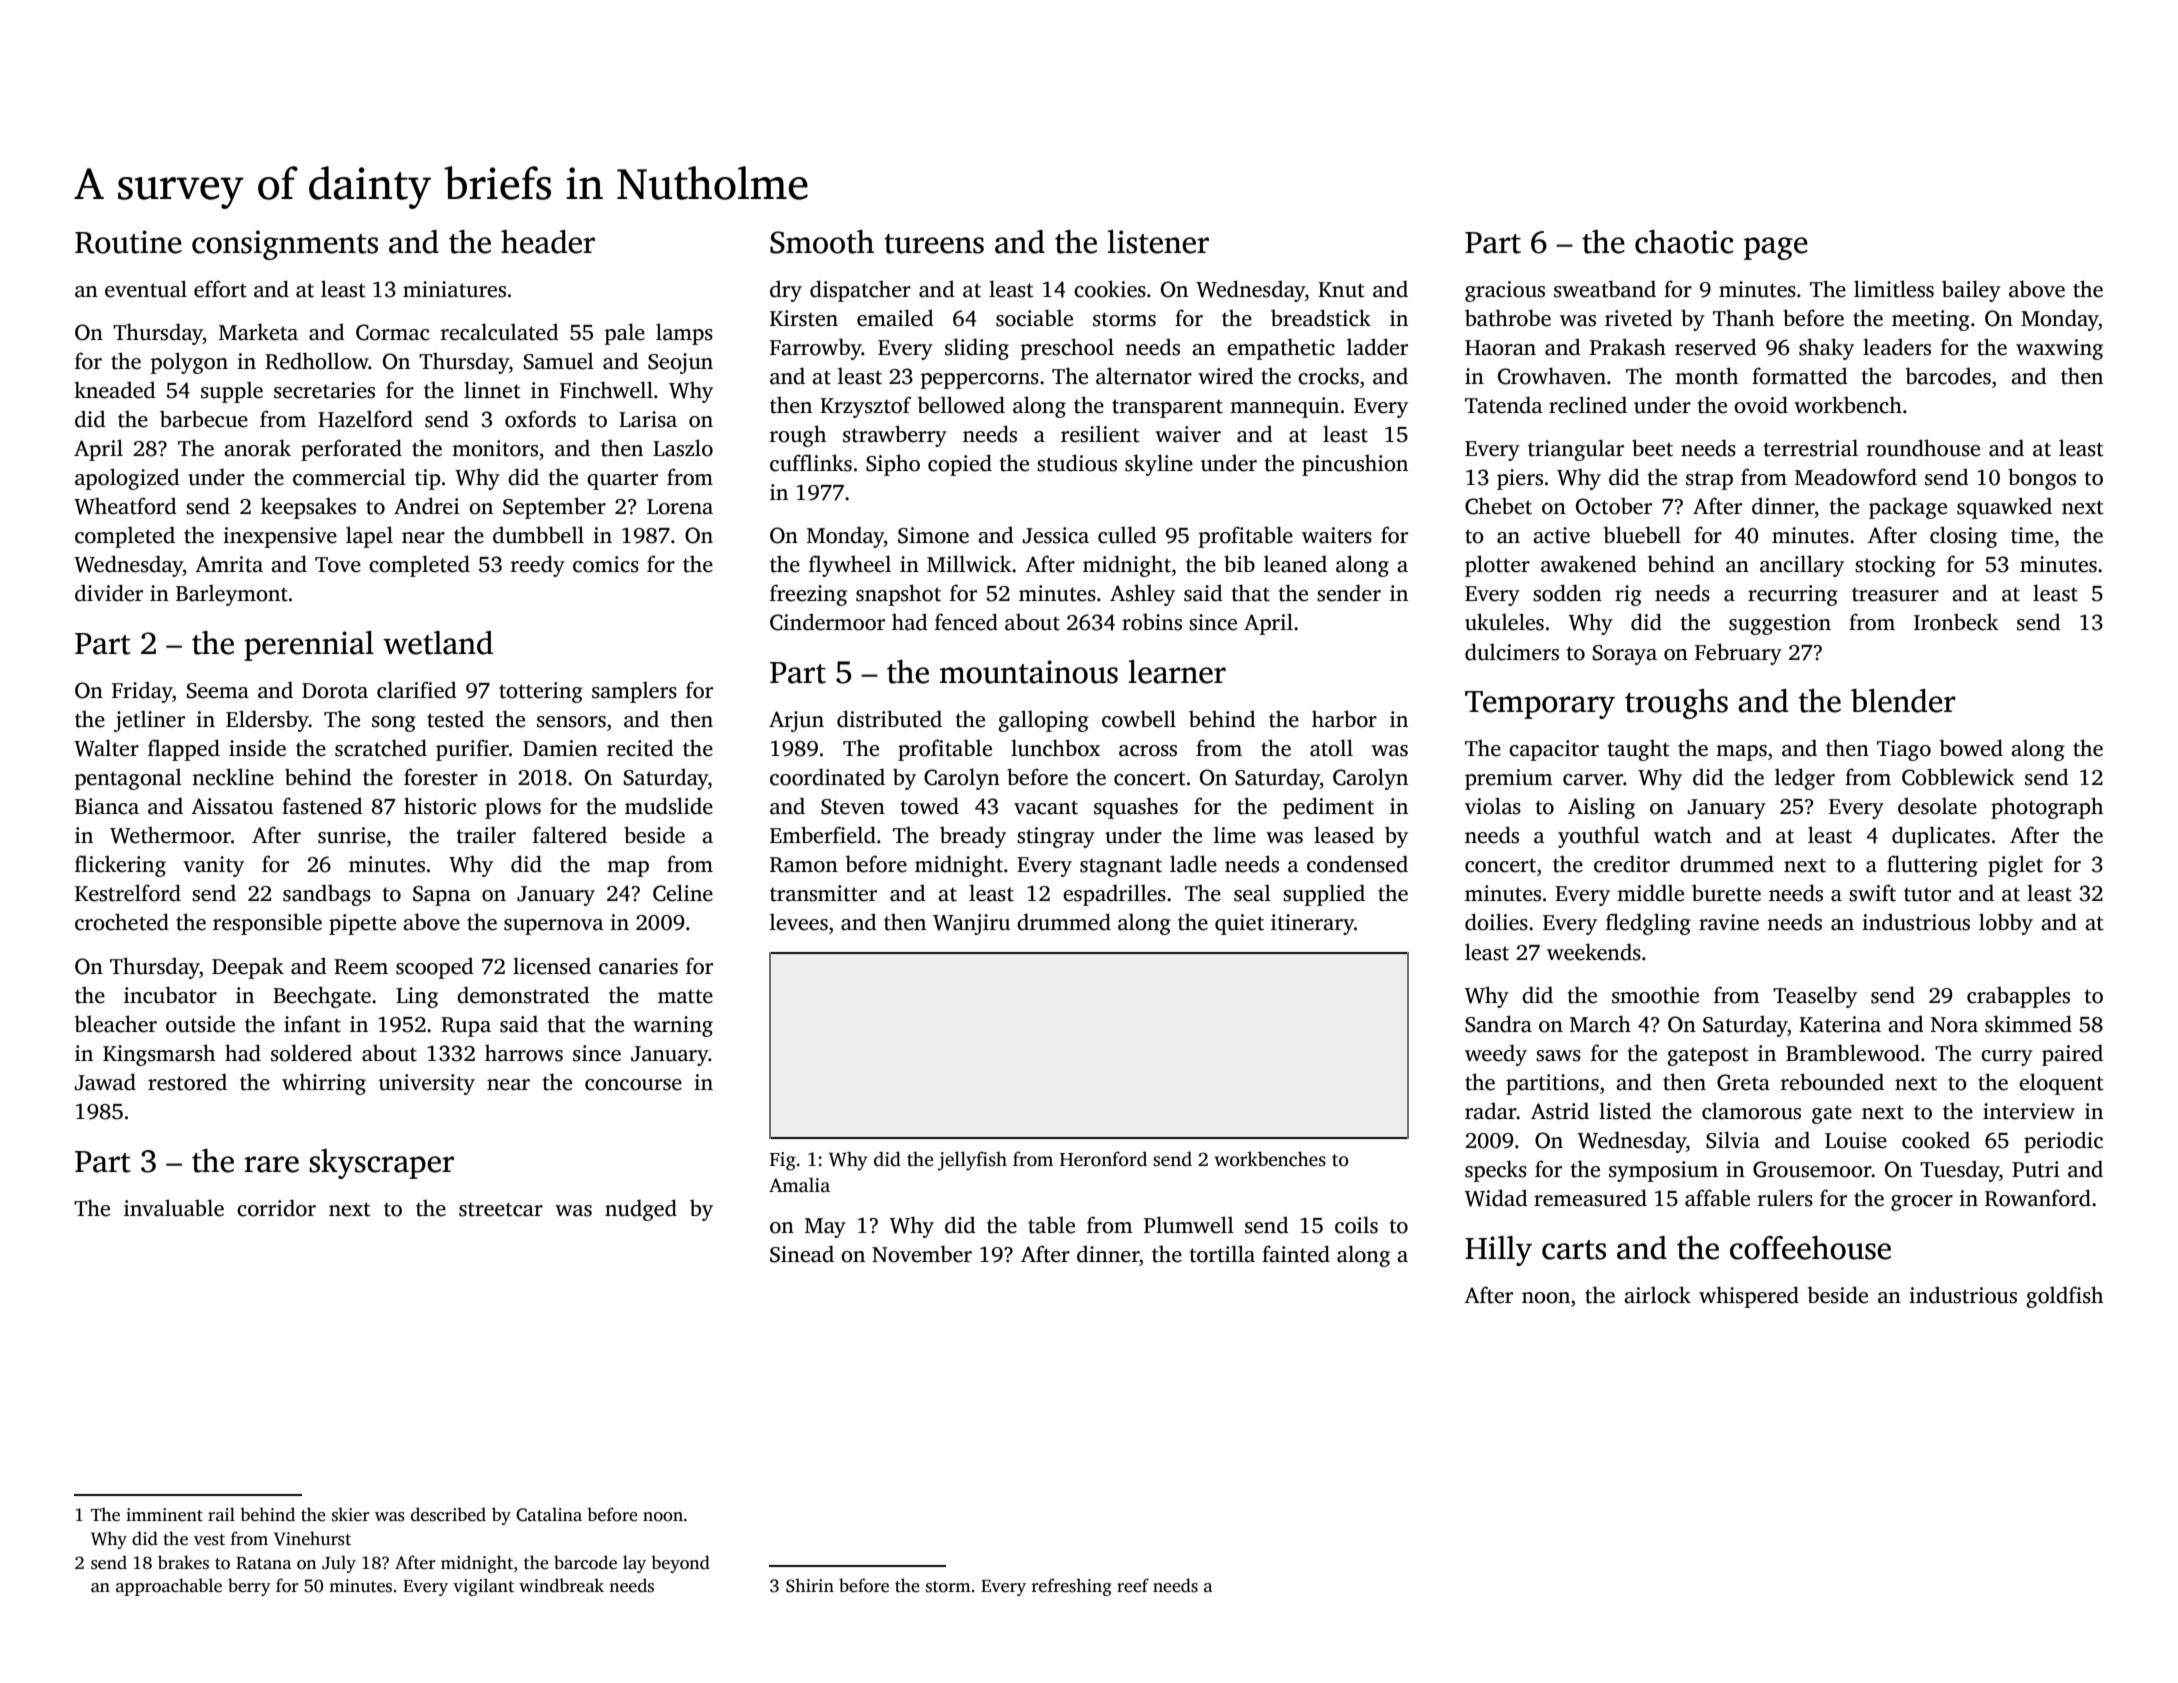 This screenshot has width=2178, height=1683. Describe the element at coordinates (865, 407) in the screenshot. I see `Krzysztof` at that location.
